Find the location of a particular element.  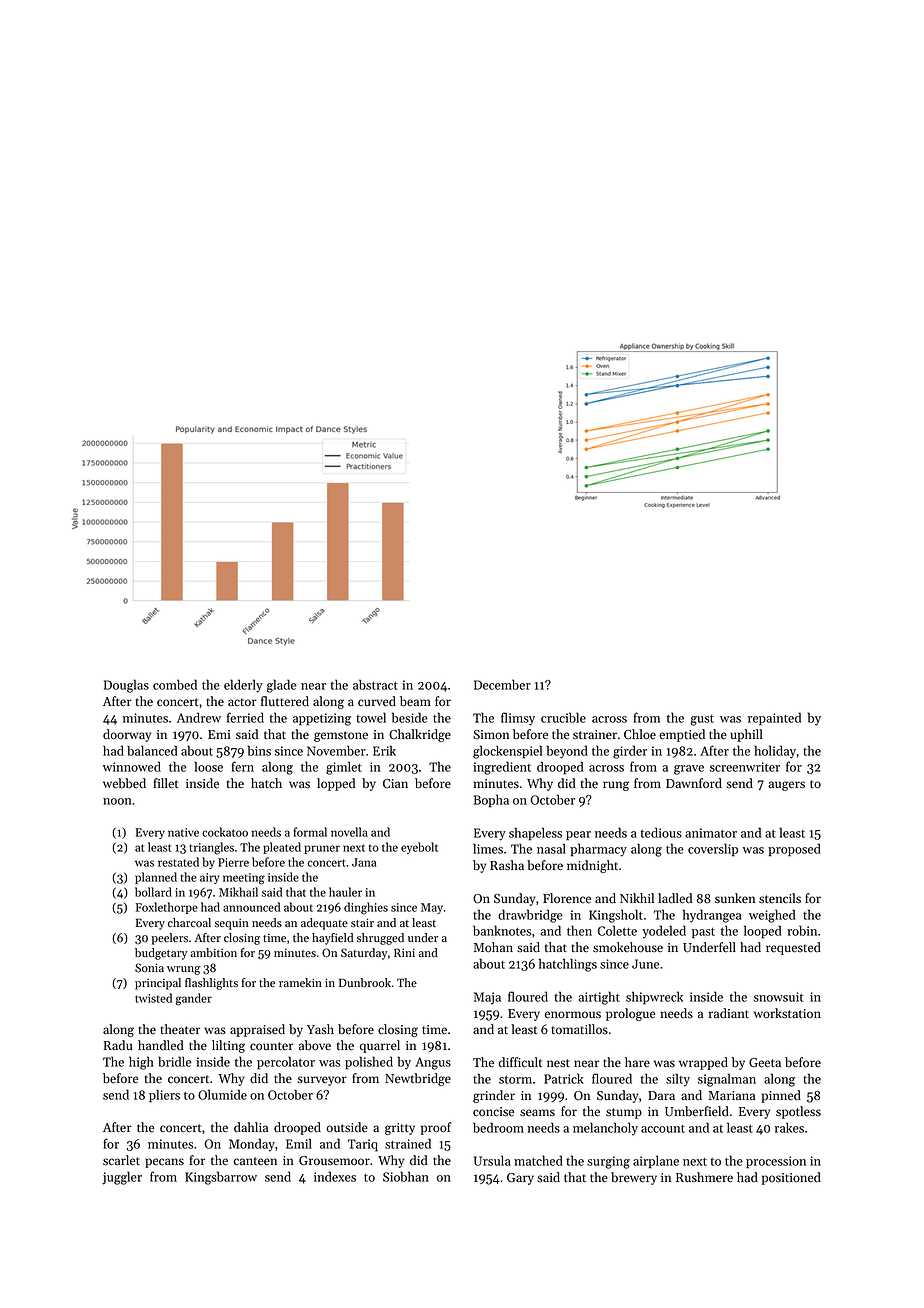

crucible is located at coordinates (563, 717).
